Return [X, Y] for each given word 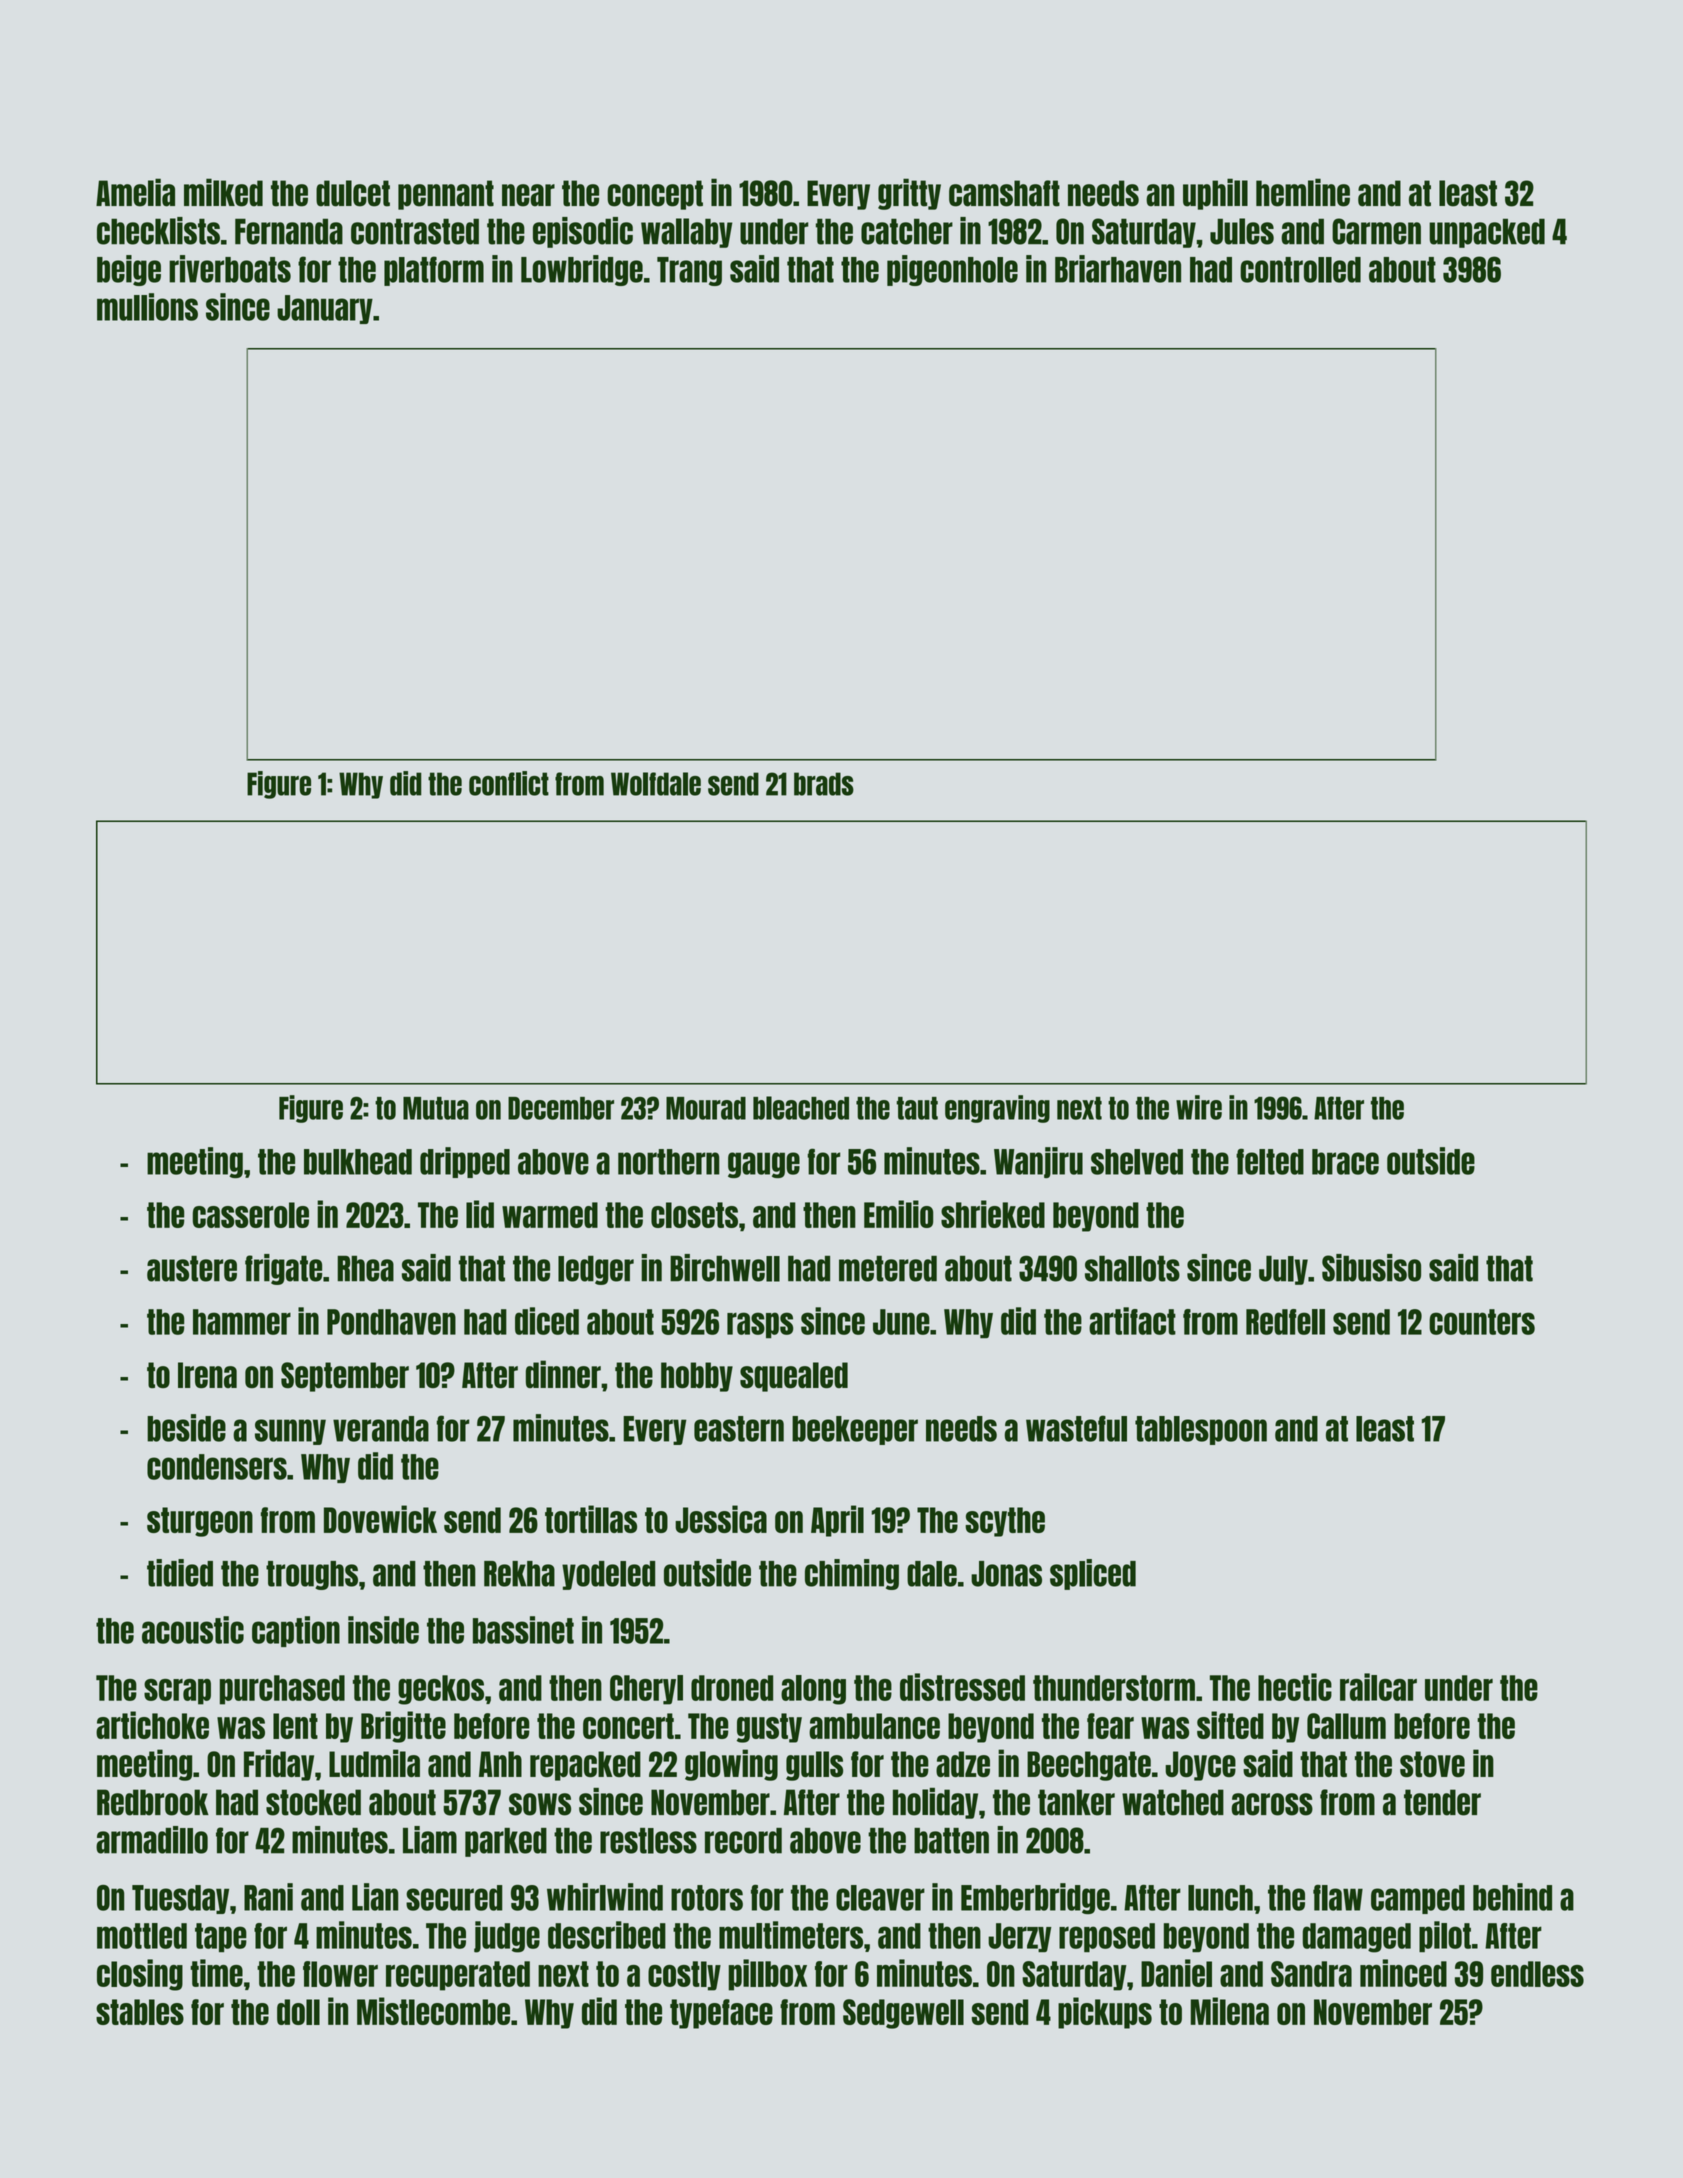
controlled [1300, 270]
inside [383, 1630]
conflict [509, 783]
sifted [1230, 1725]
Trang [689, 271]
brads [824, 784]
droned [732, 1688]
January [325, 309]
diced [547, 1321]
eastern [739, 1429]
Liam [430, 1840]
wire [1199, 1107]
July [1283, 1270]
